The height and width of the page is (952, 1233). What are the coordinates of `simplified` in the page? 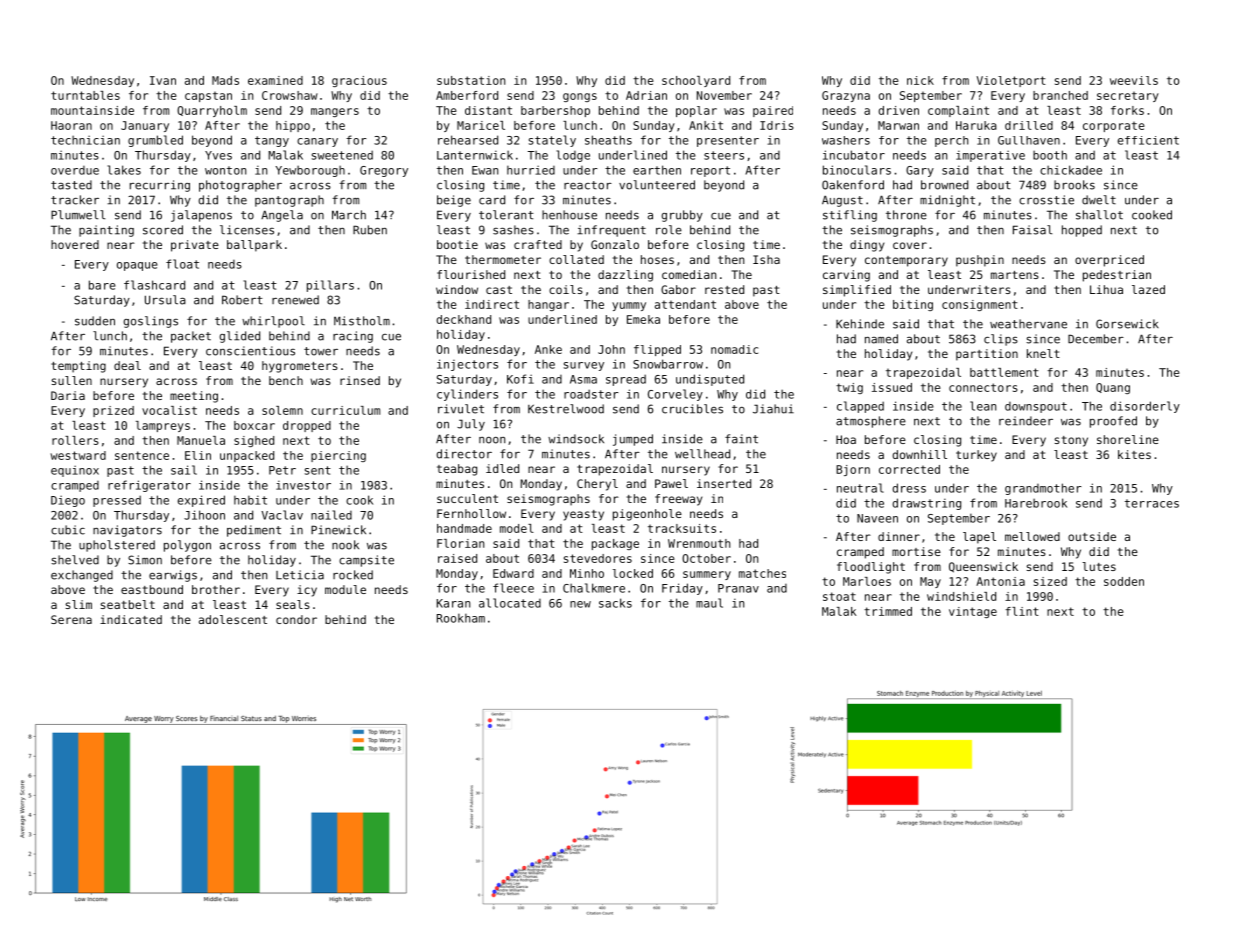 It's located at (857, 291).
